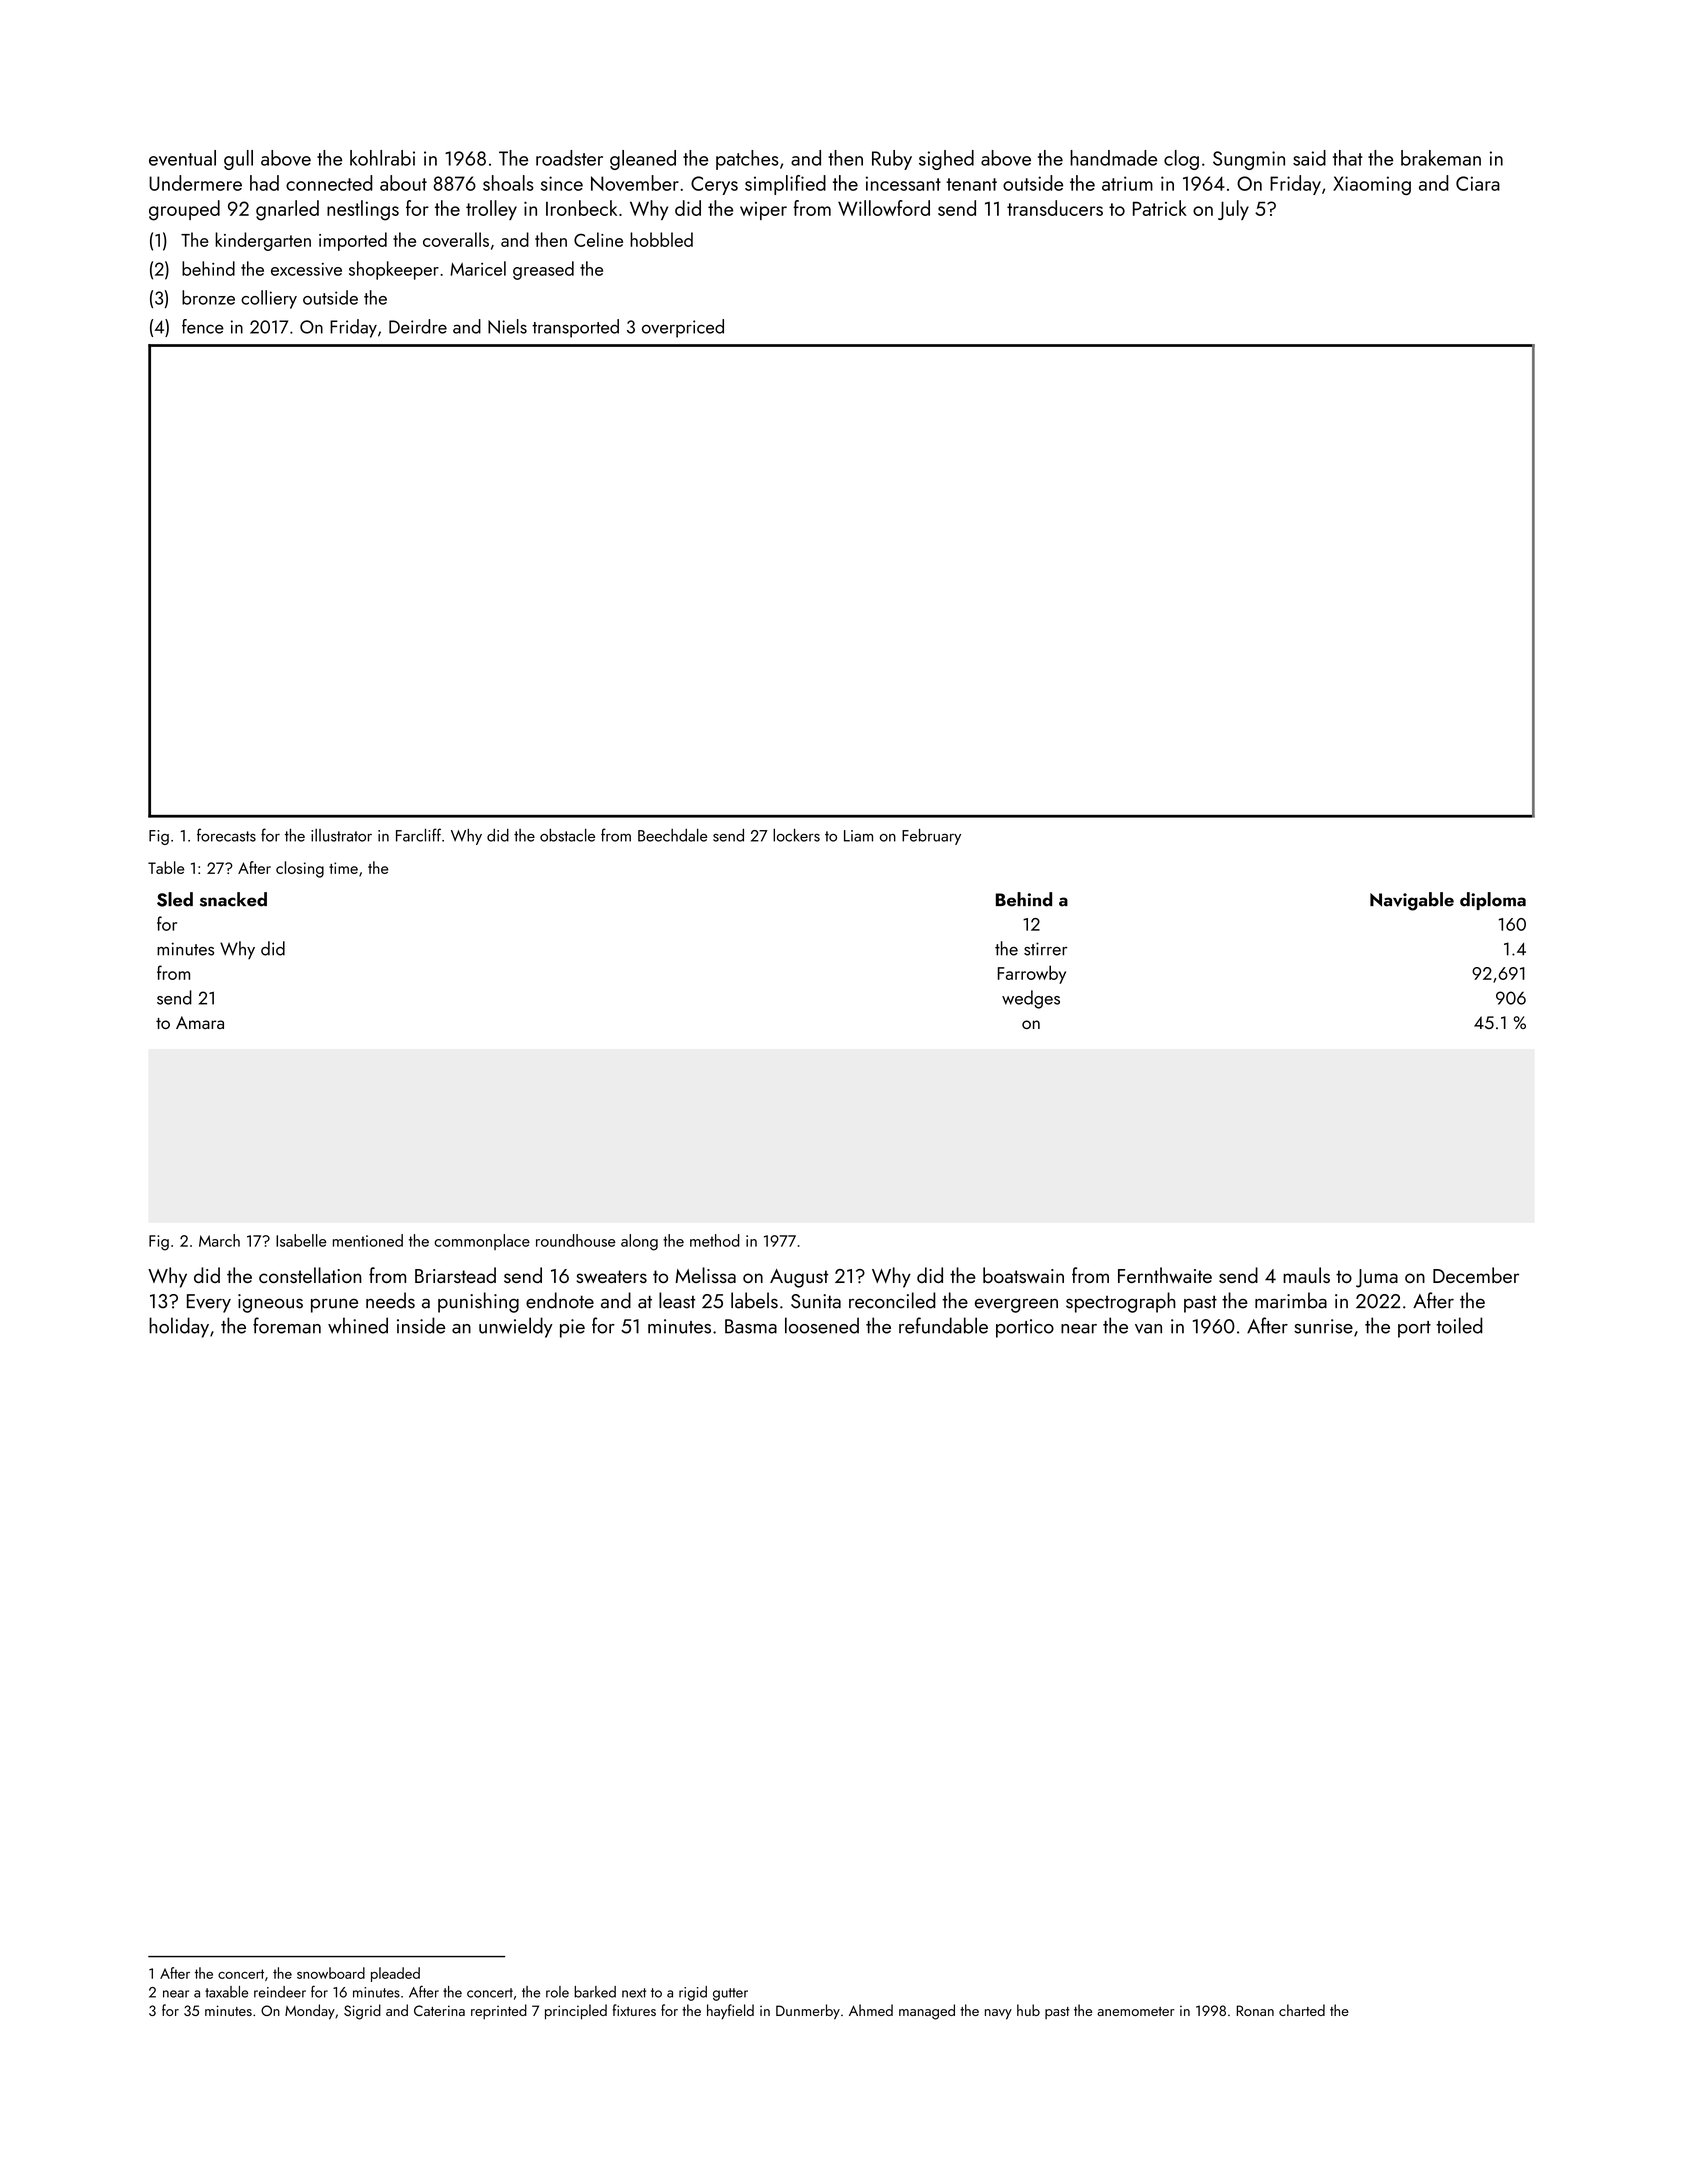  Describe the element at coordinates (858, 836) in the screenshot. I see `Liam` at that location.
